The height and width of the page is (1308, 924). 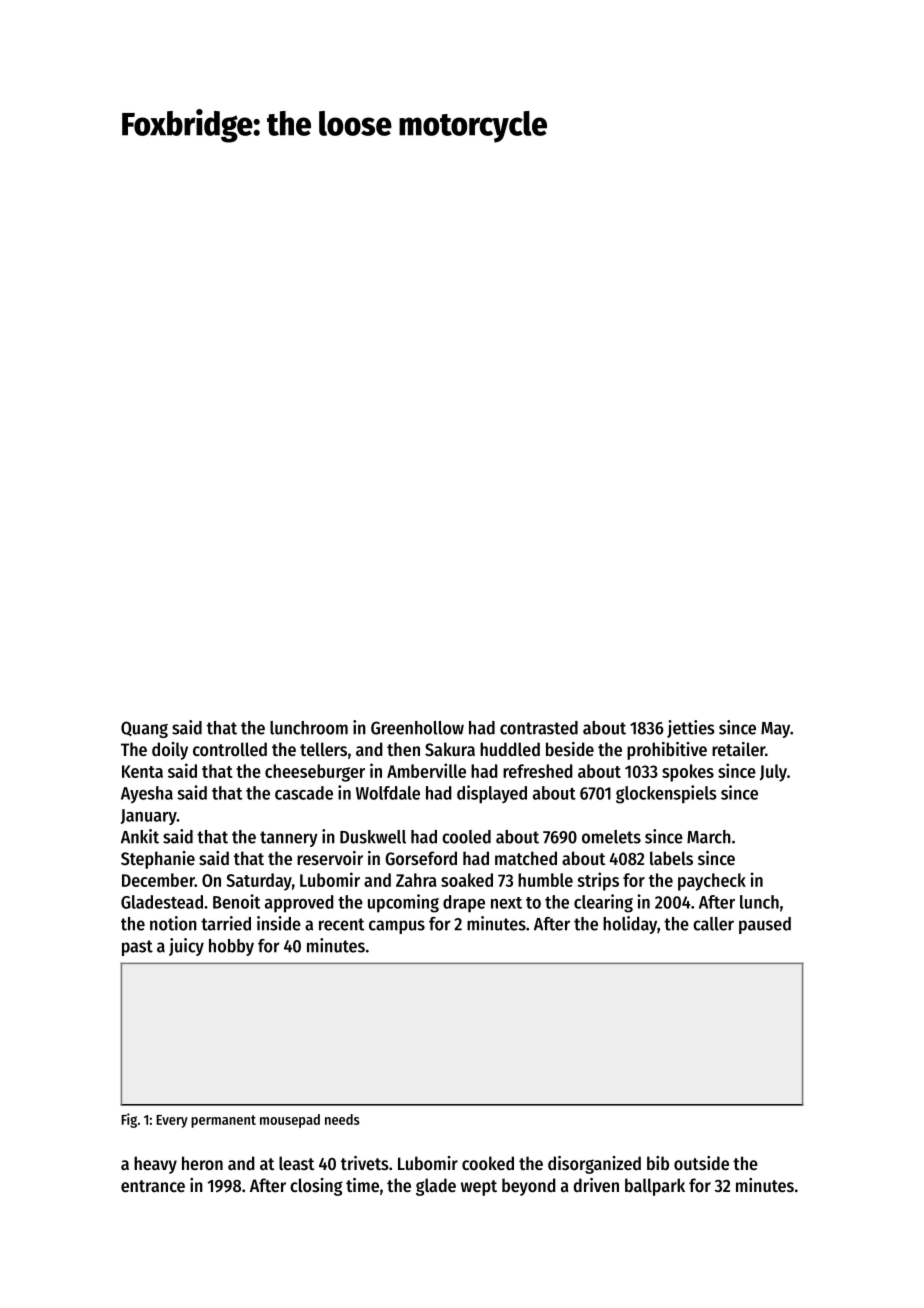 What do you see at coordinates (397, 927) in the page?
I see `campus` at bounding box center [397, 927].
